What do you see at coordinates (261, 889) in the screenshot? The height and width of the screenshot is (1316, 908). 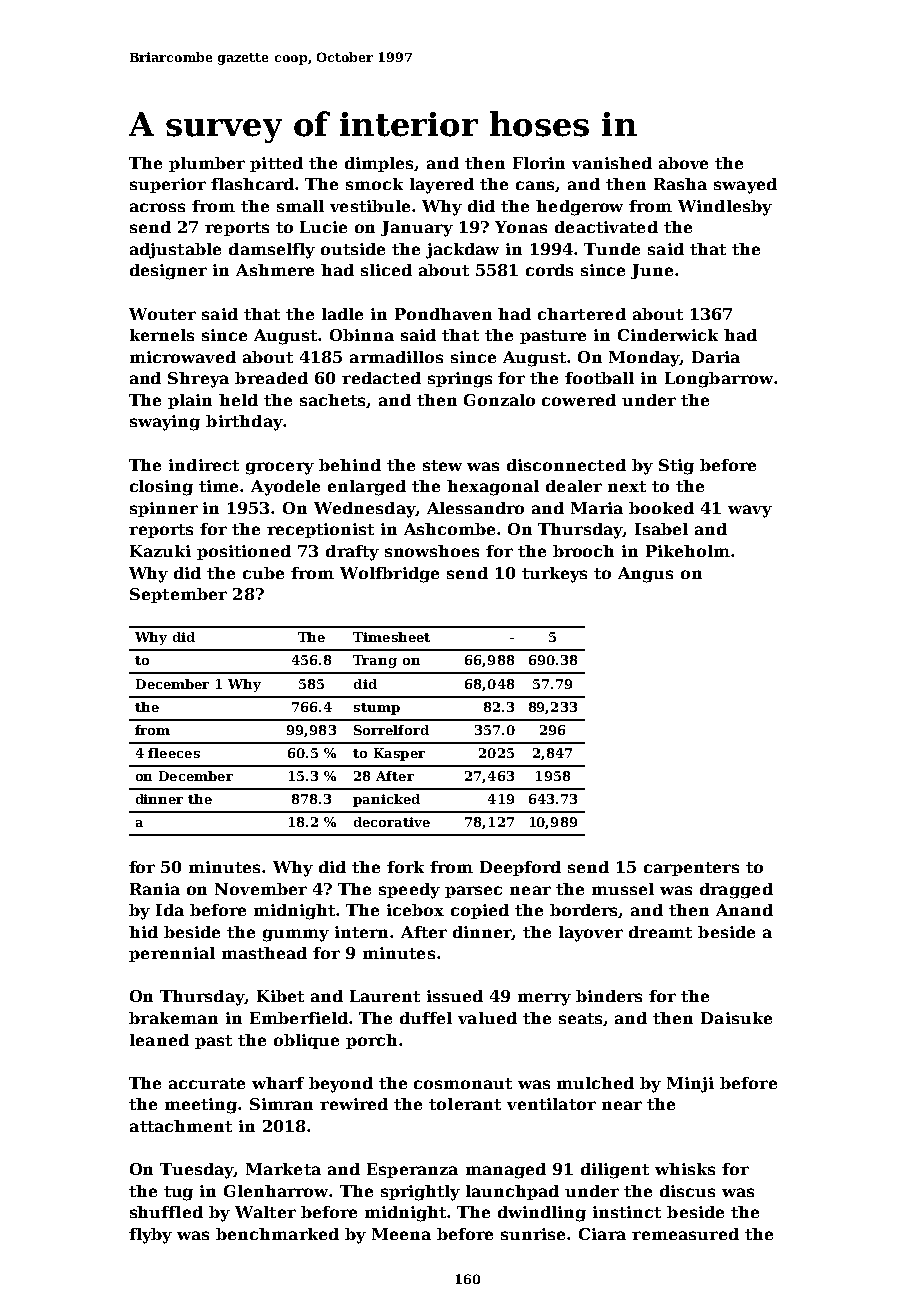 I see `November` at bounding box center [261, 889].
